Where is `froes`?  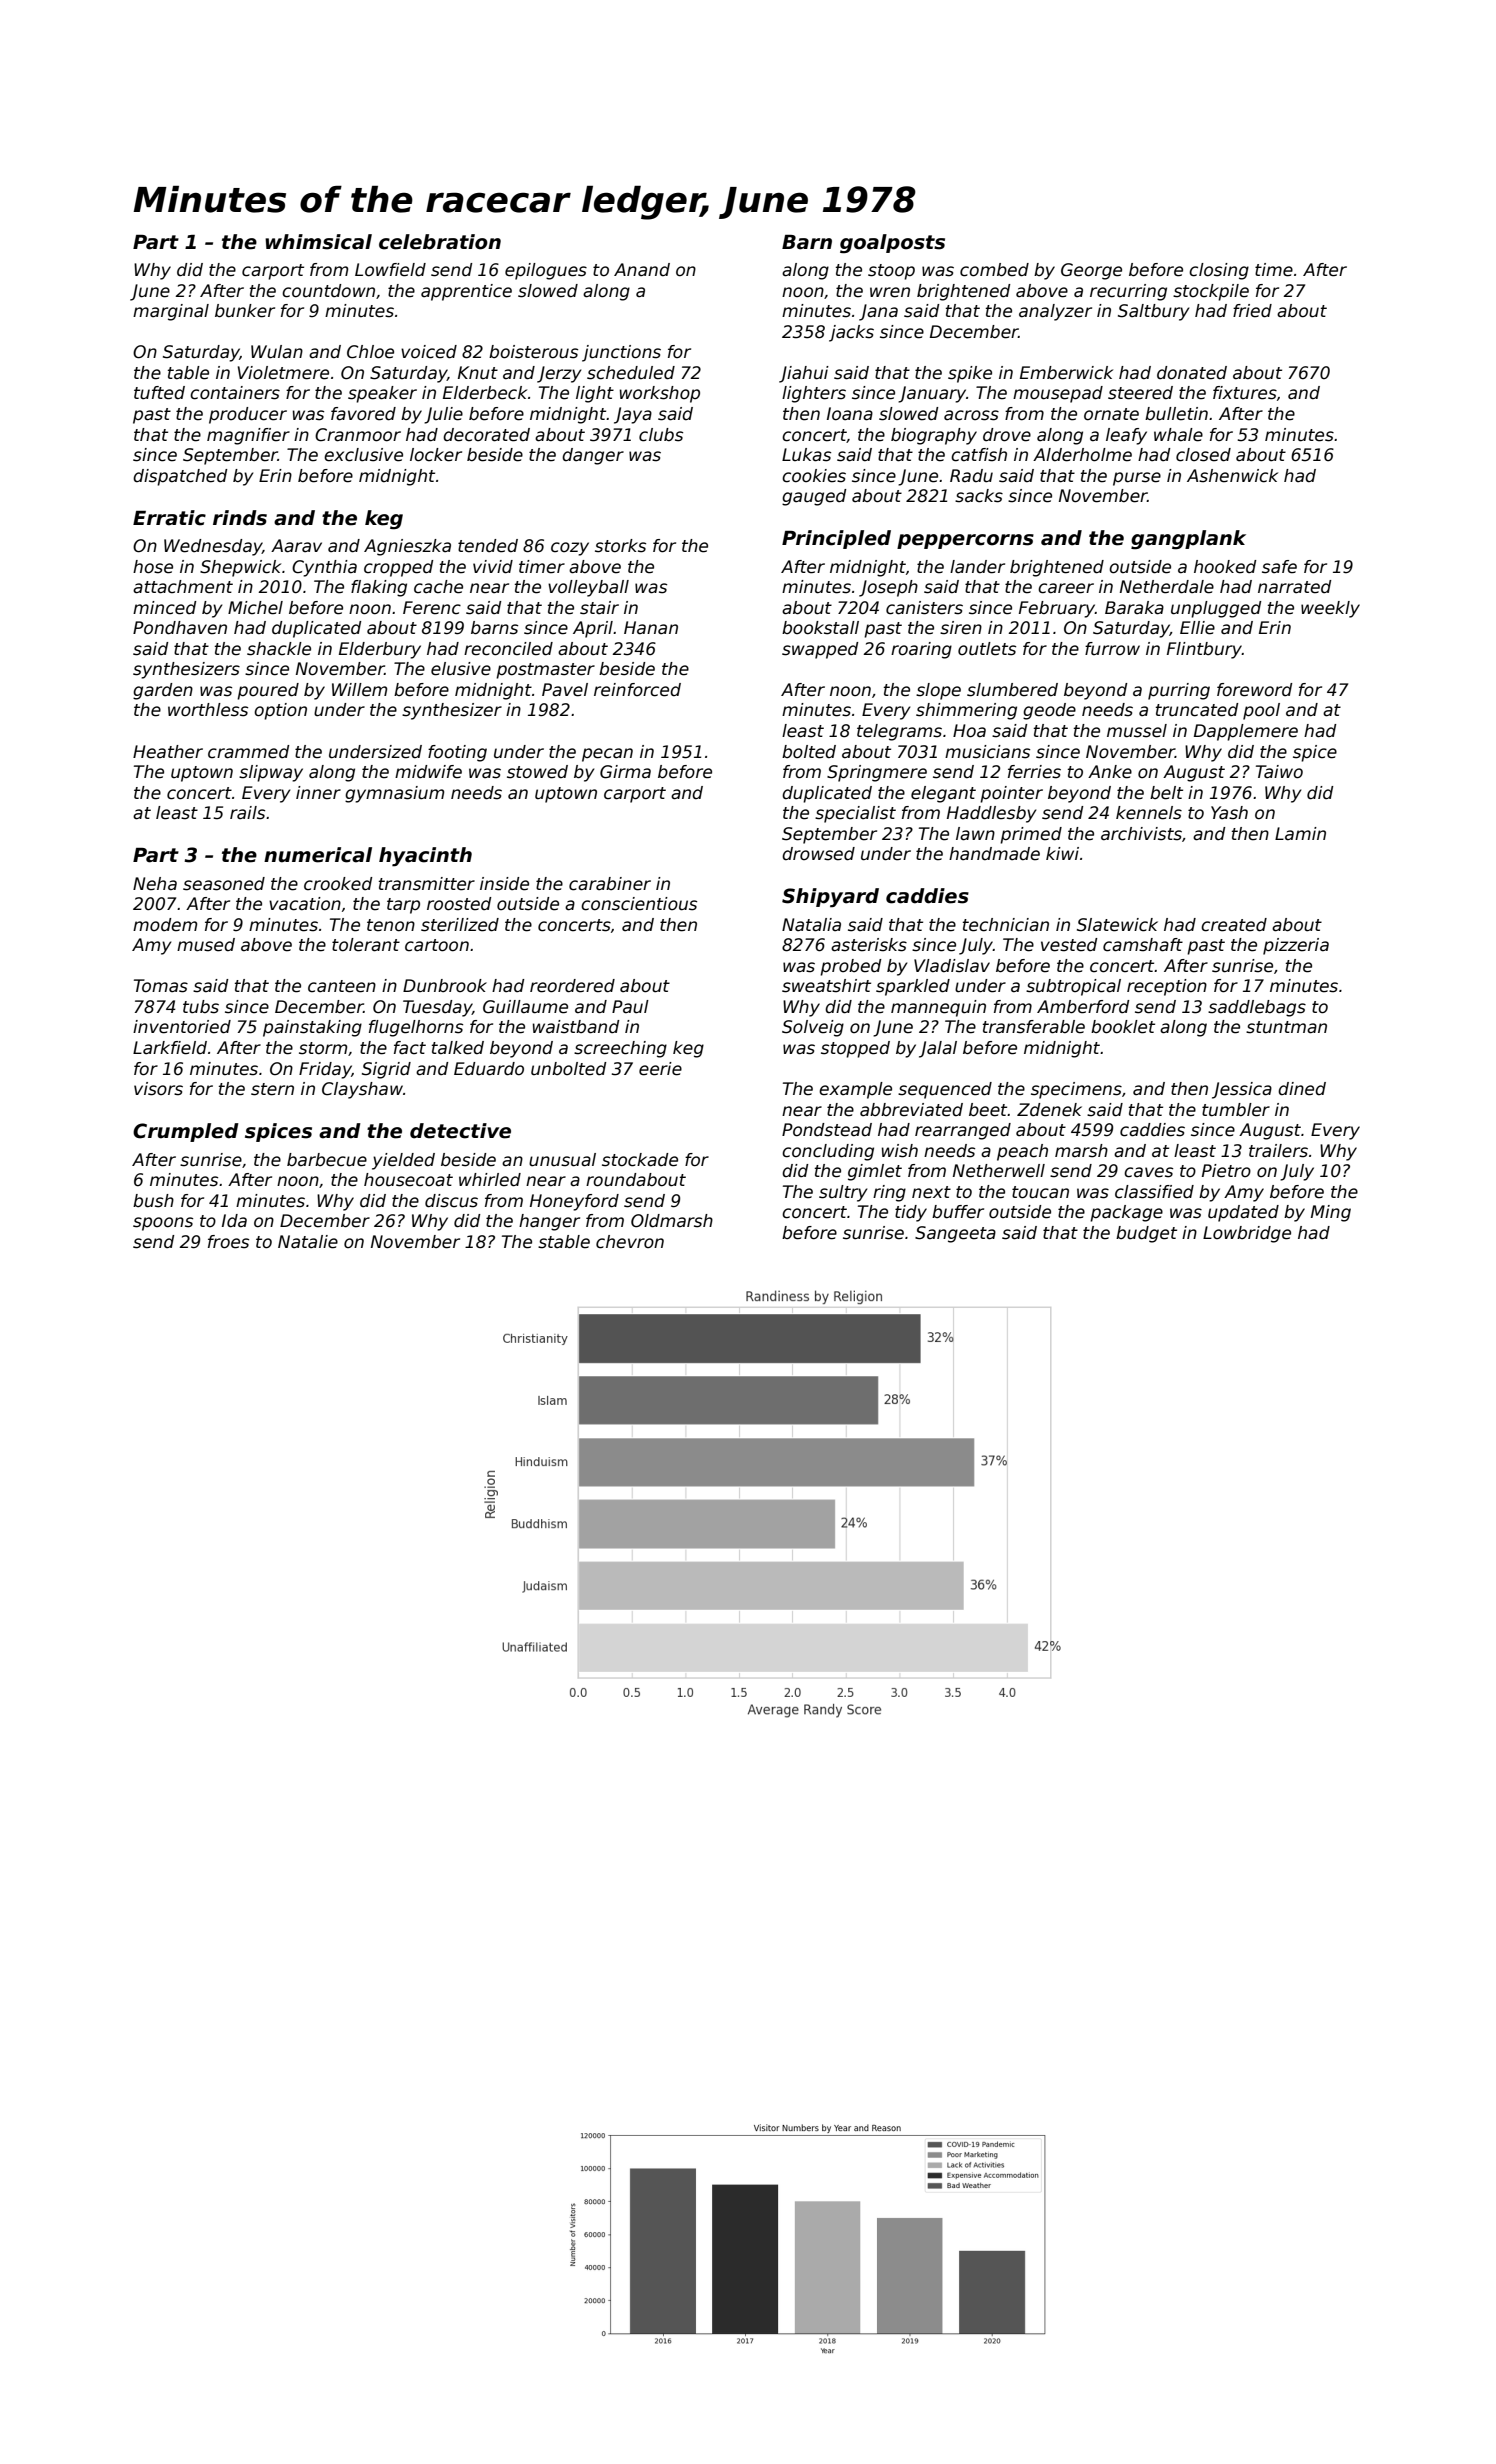 froes is located at coordinates (228, 1242).
